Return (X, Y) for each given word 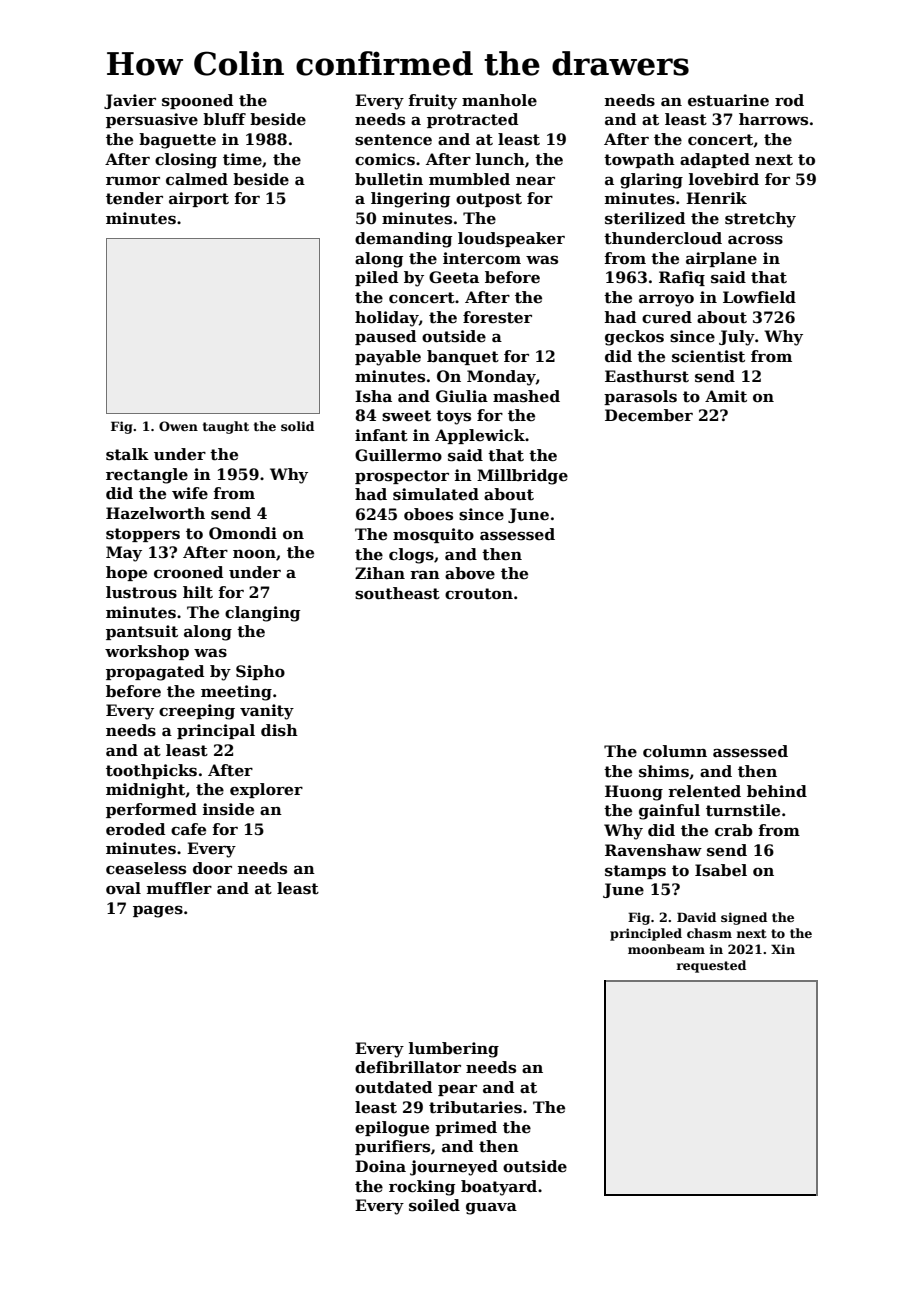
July (737, 338)
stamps (635, 872)
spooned (197, 101)
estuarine (728, 100)
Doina (380, 1166)
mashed (526, 396)
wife (190, 493)
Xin (783, 949)
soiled (434, 1205)
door (212, 868)
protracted (472, 120)
